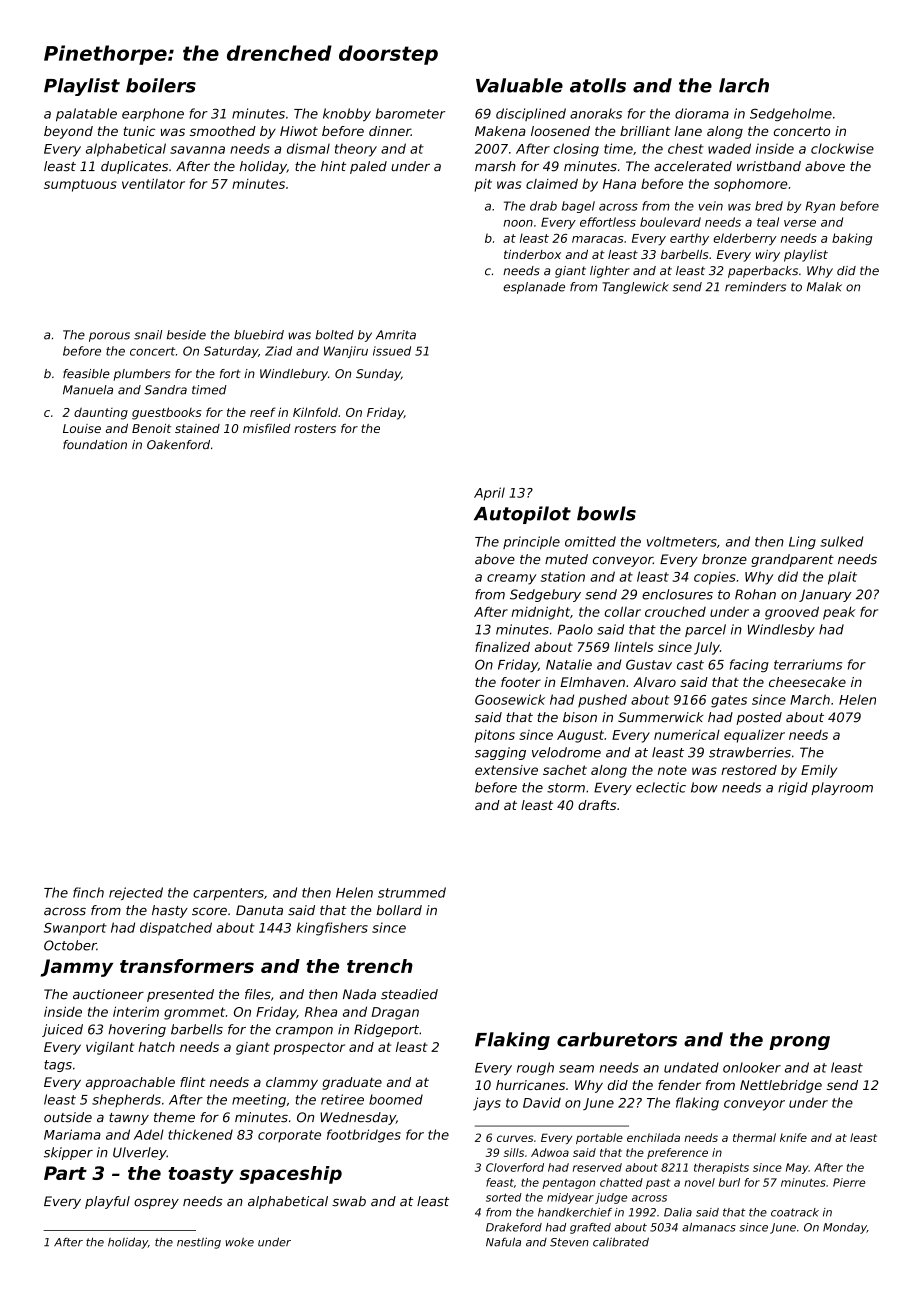 The height and width of the screenshot is (1308, 924). I want to click on larch, so click(744, 85).
